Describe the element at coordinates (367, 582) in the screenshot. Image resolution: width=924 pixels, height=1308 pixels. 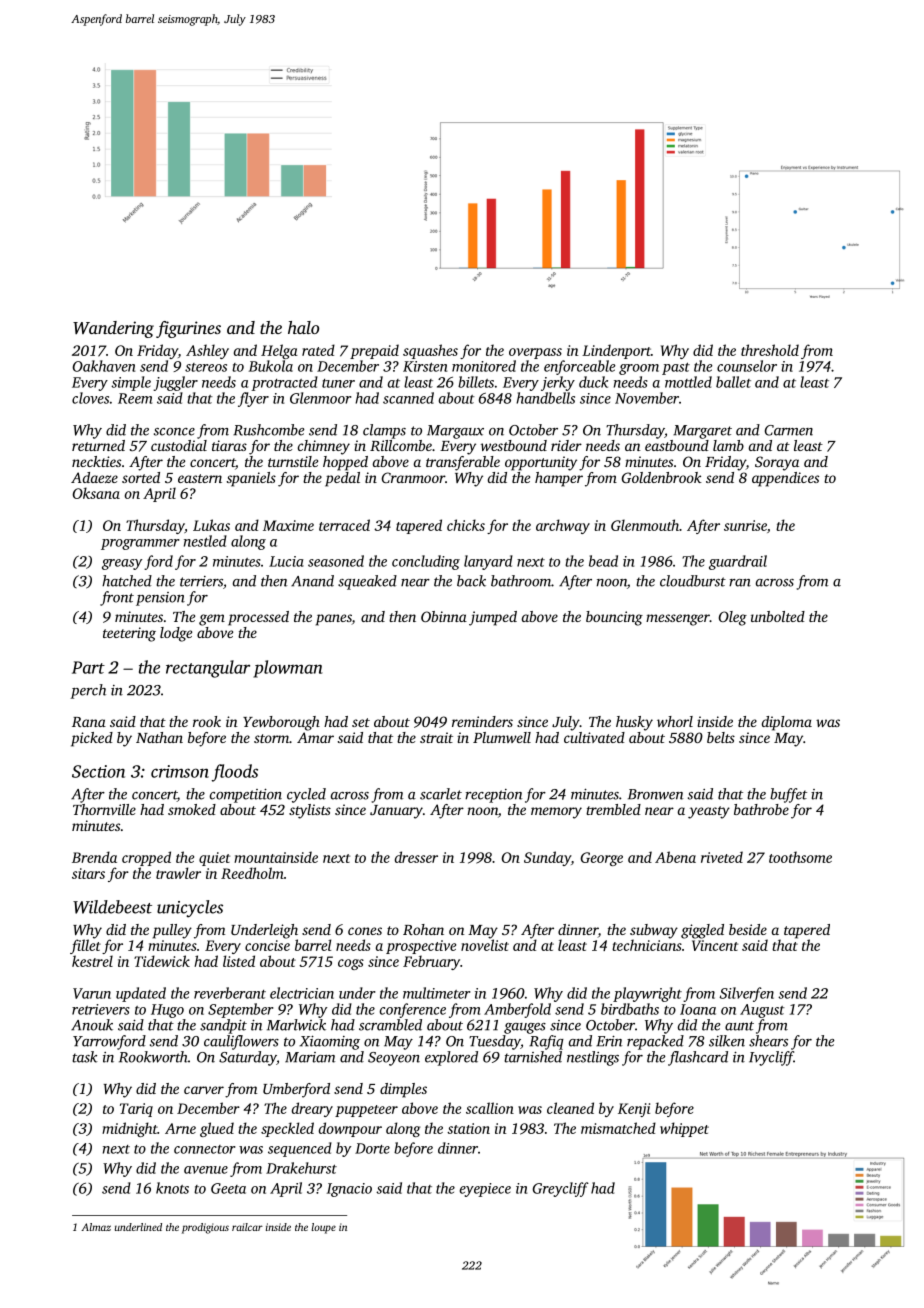
I see `squeaked` at that location.
